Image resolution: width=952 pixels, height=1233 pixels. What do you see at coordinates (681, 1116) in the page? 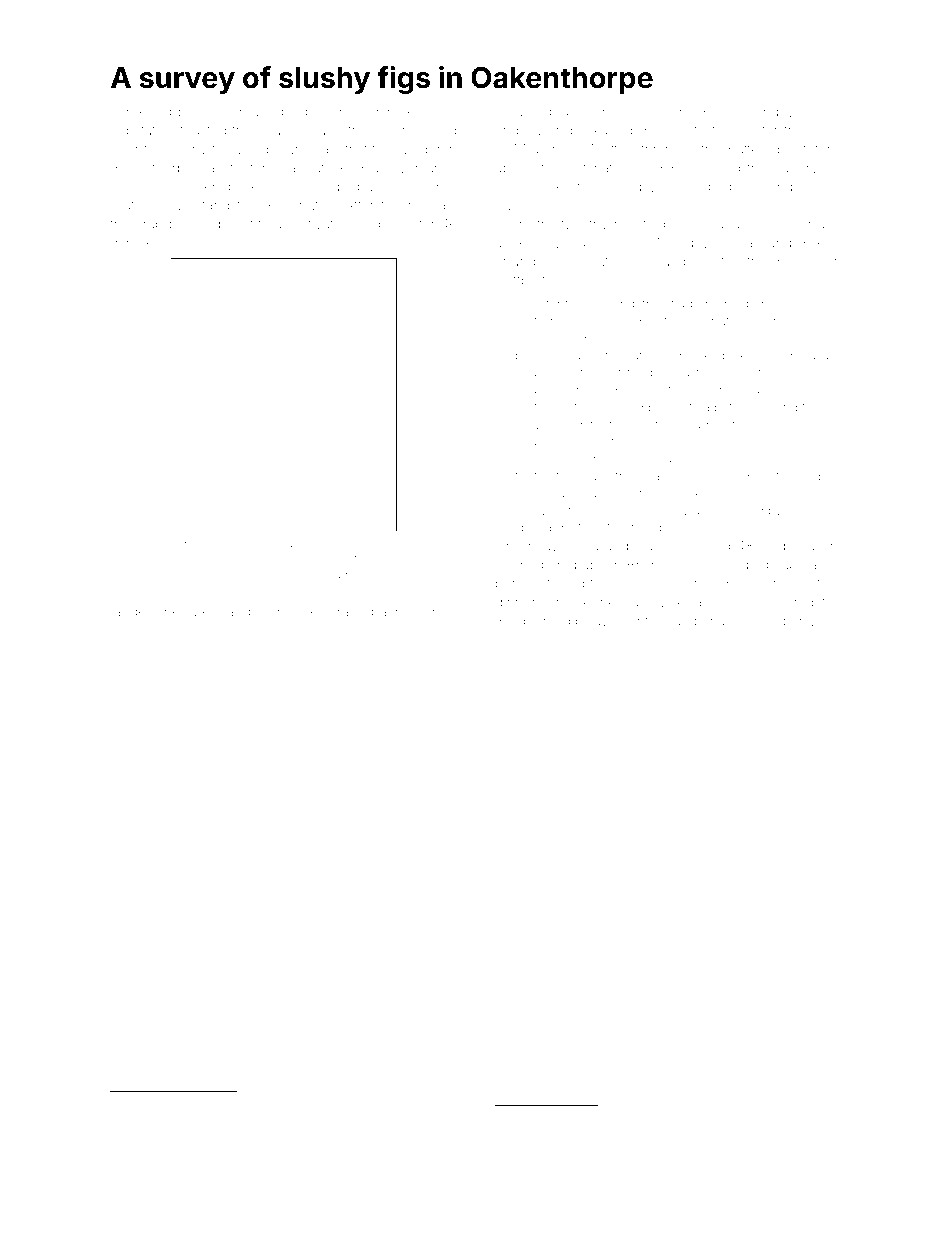
I see `Adrien` at bounding box center [681, 1116].
